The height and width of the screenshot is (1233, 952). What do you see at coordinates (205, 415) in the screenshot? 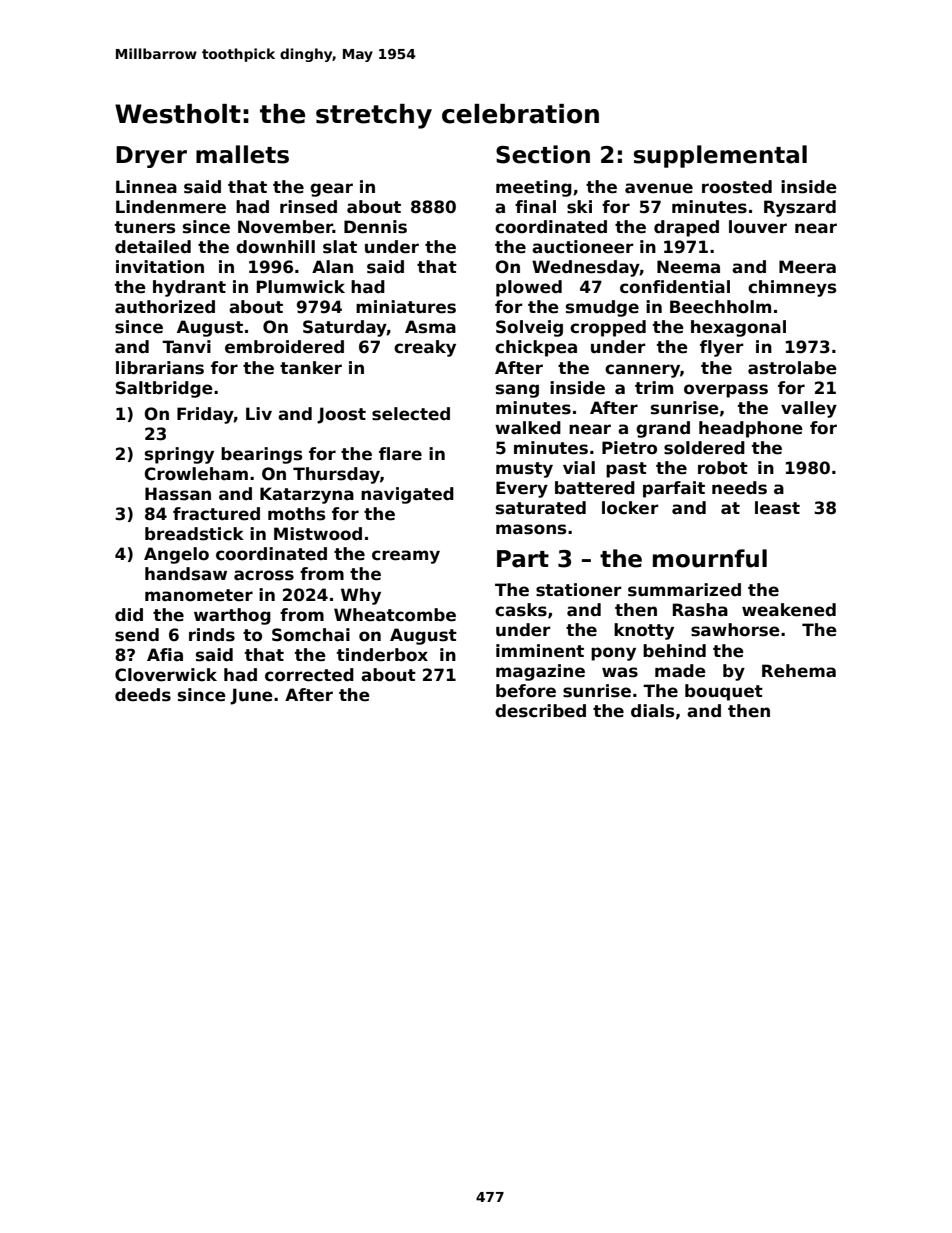
I see `Friday` at bounding box center [205, 415].
